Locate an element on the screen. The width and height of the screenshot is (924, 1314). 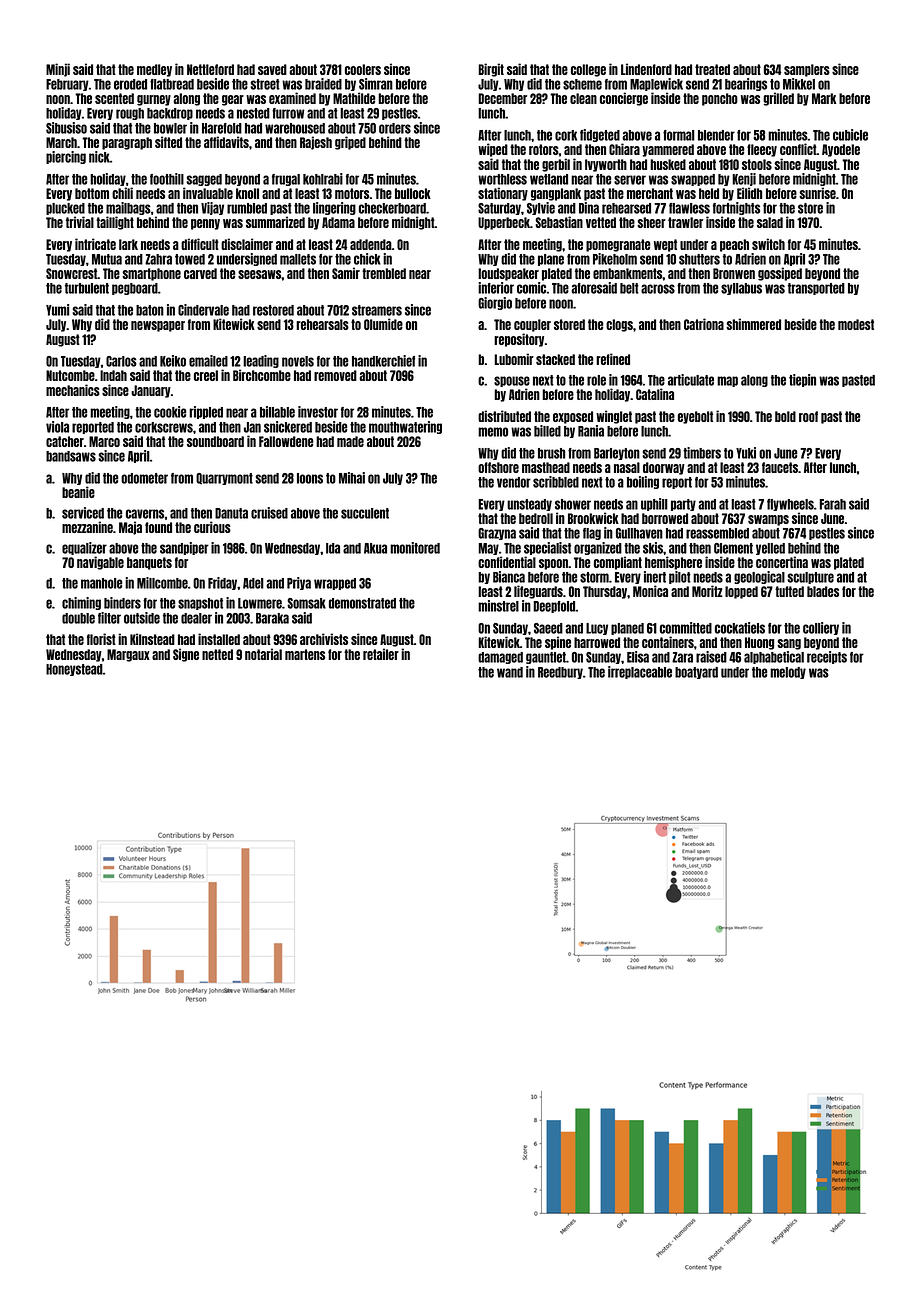
refined is located at coordinates (613, 359).
